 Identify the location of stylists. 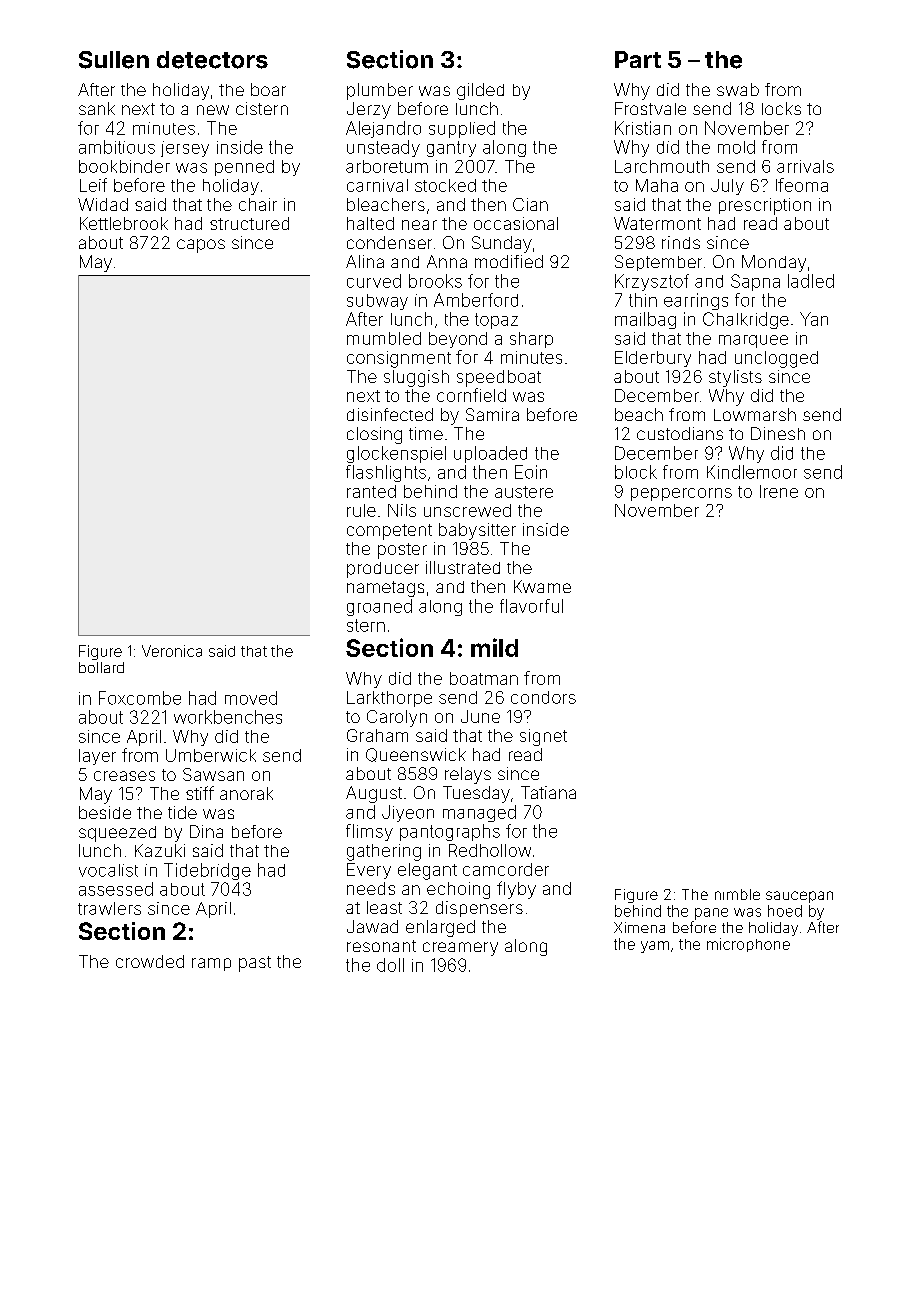
(735, 378).
